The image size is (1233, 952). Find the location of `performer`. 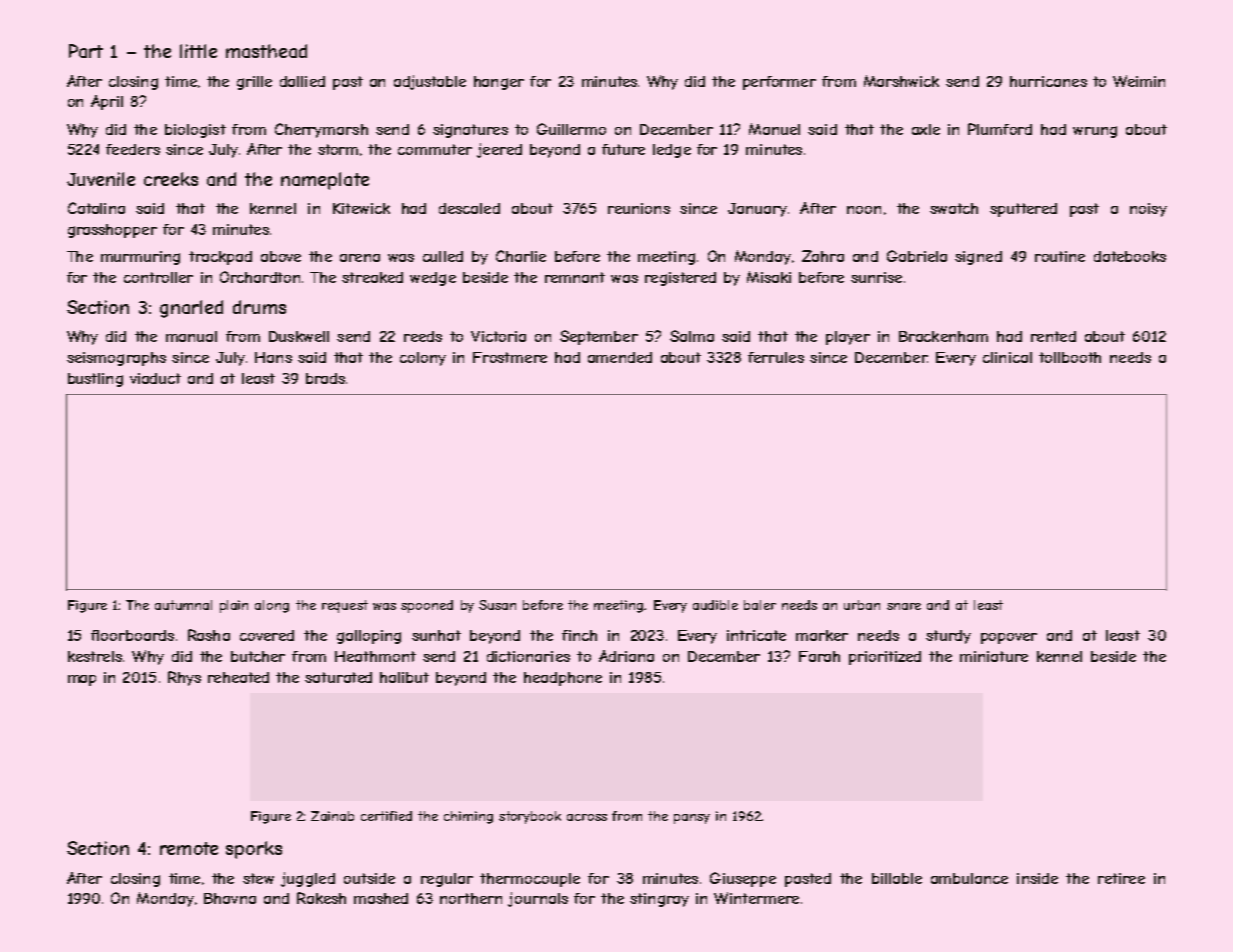

performer is located at coordinates (779, 83).
